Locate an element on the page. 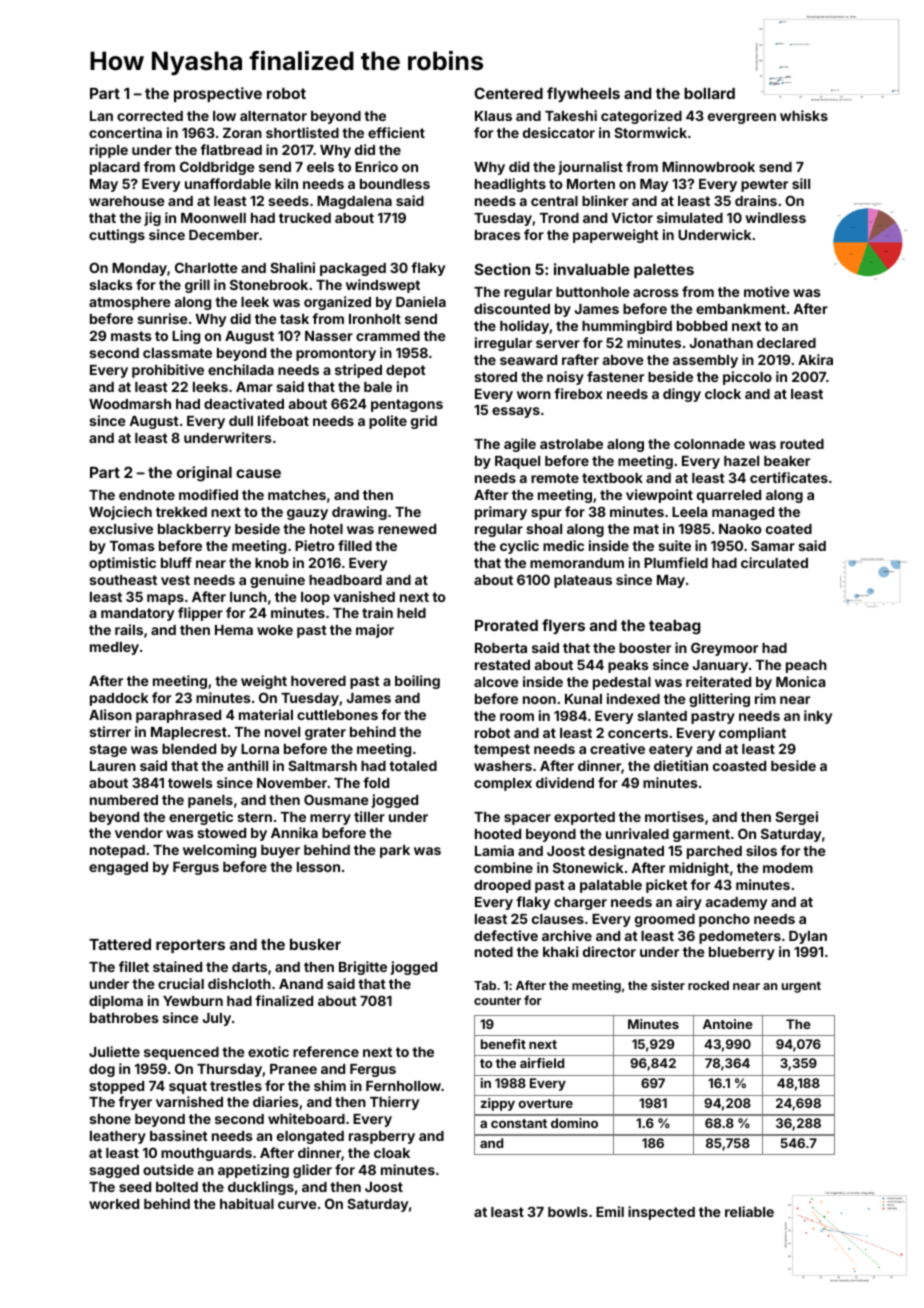 This document has height=1308, width=924. paddock is located at coordinates (119, 699).
